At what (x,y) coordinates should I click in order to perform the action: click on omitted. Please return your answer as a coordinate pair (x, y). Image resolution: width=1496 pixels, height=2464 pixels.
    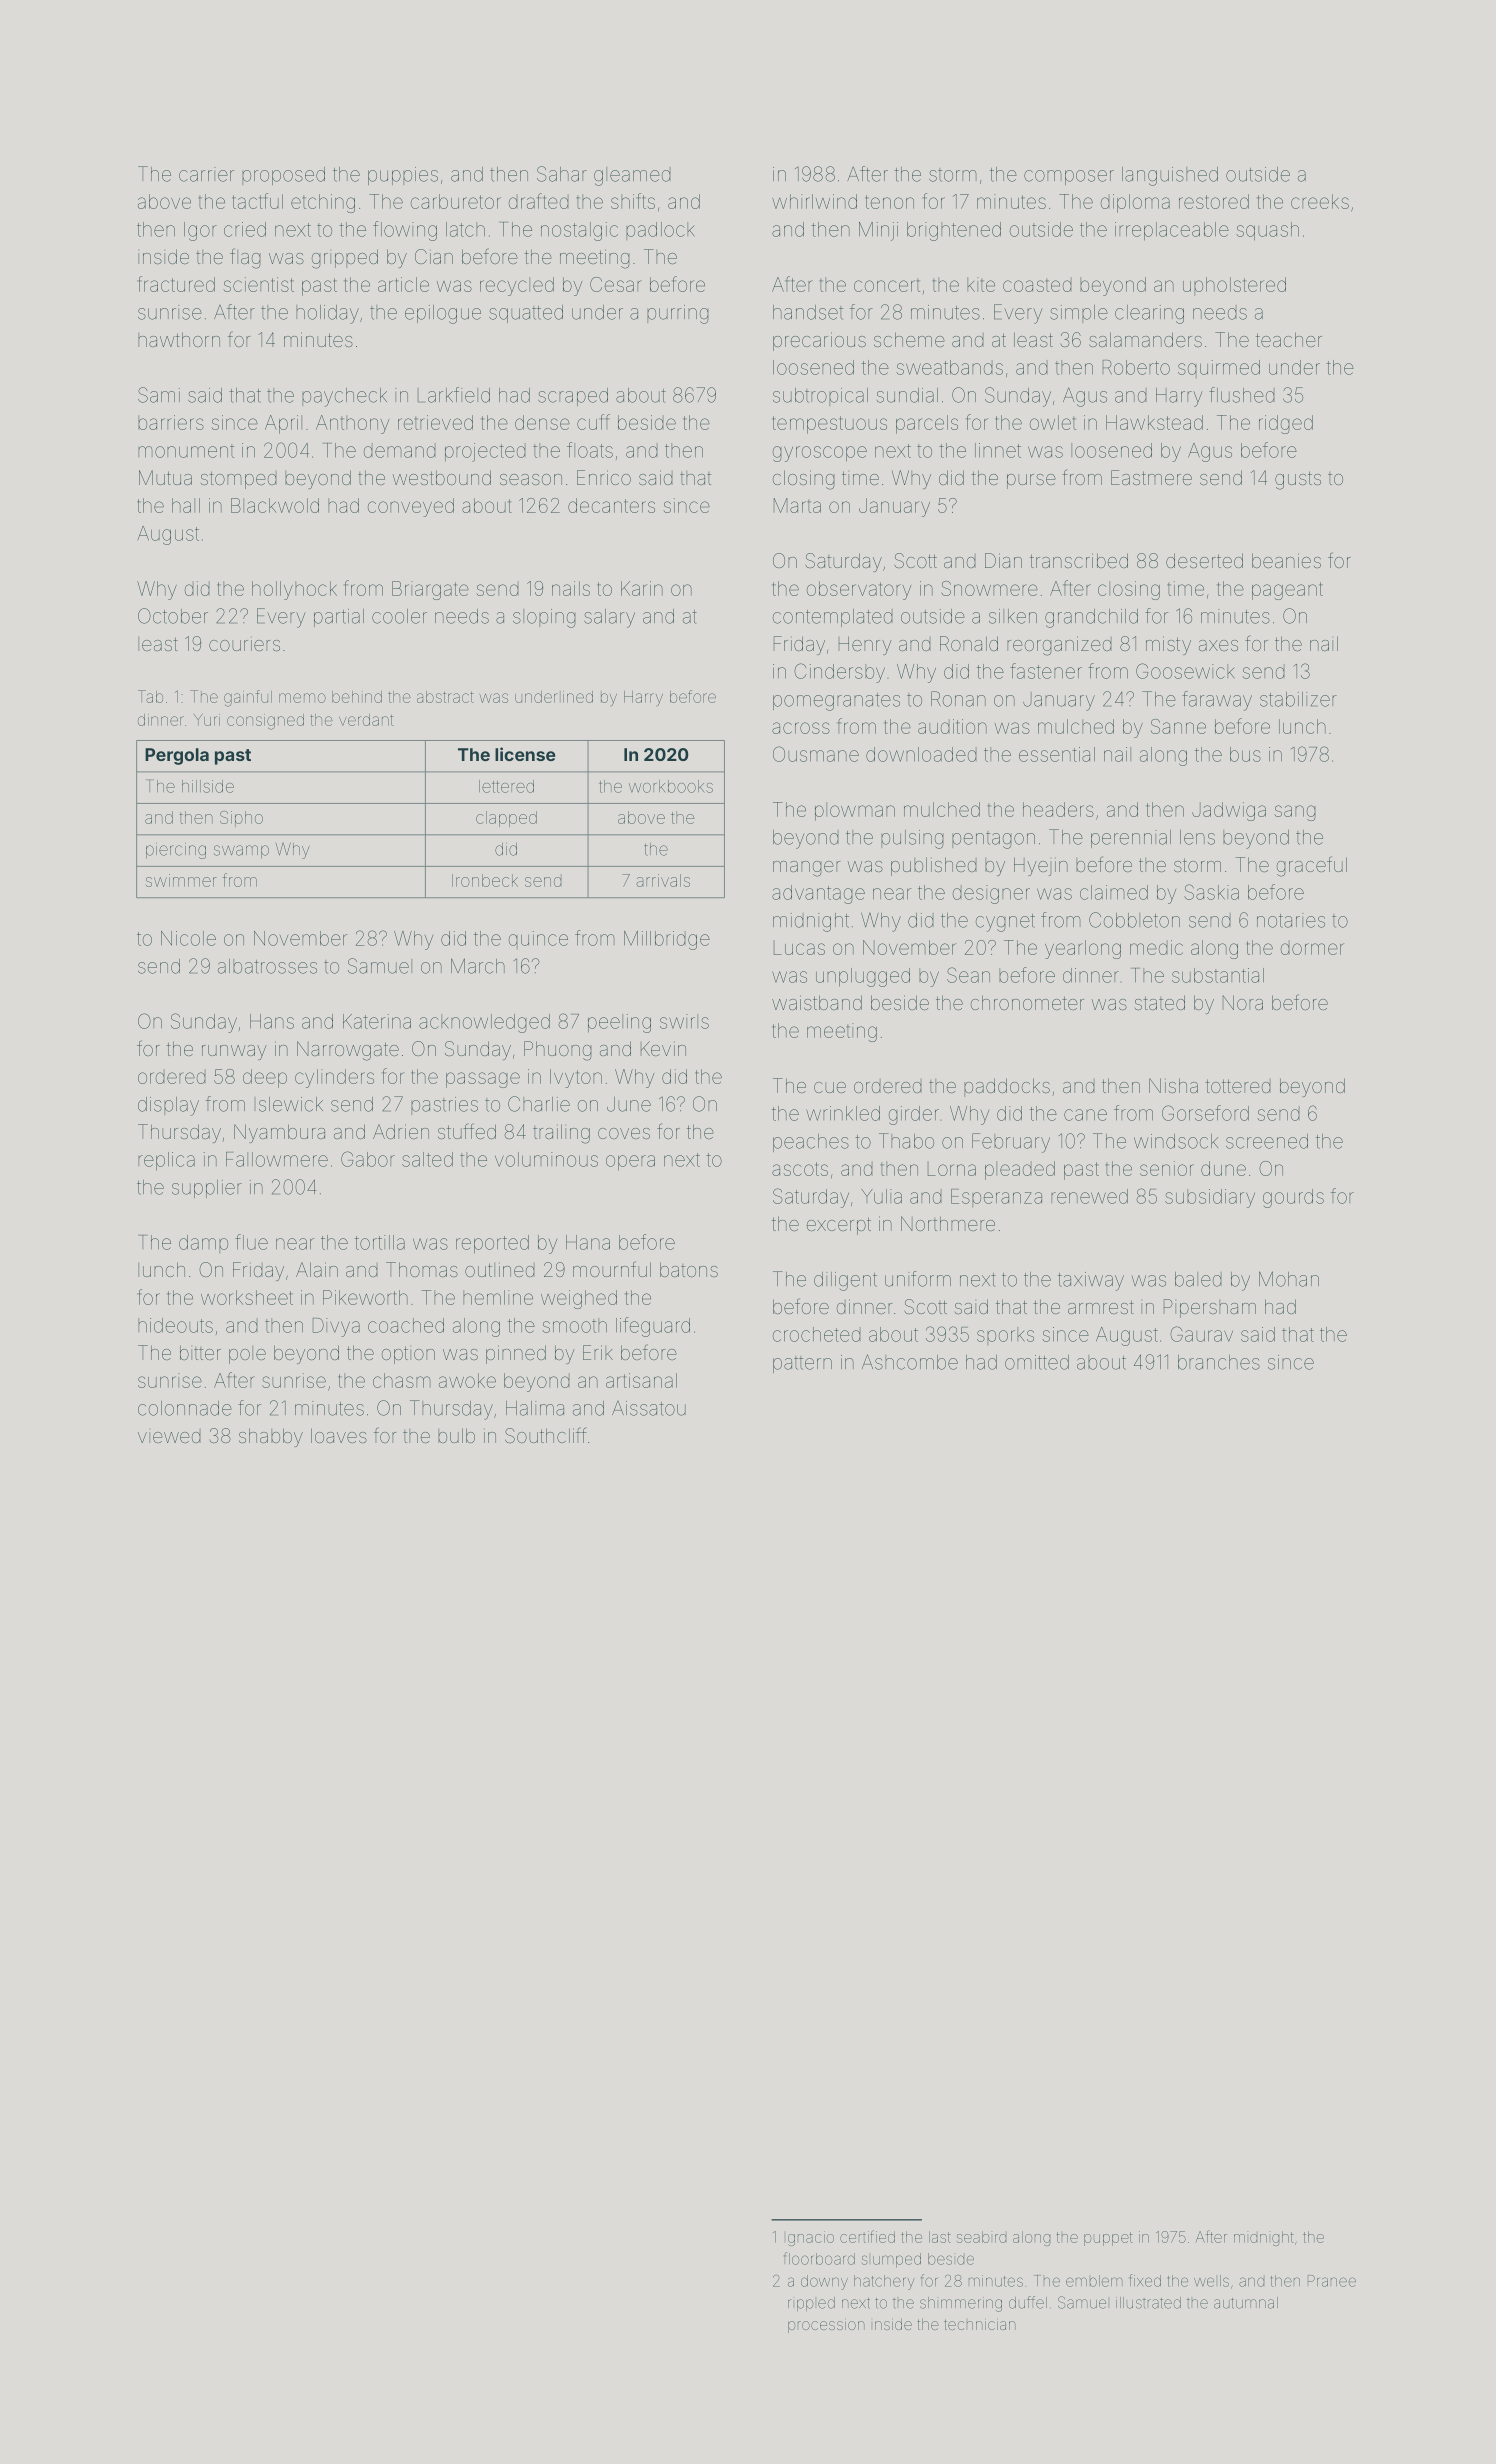
    Looking at the image, I should click on (1037, 1362).
